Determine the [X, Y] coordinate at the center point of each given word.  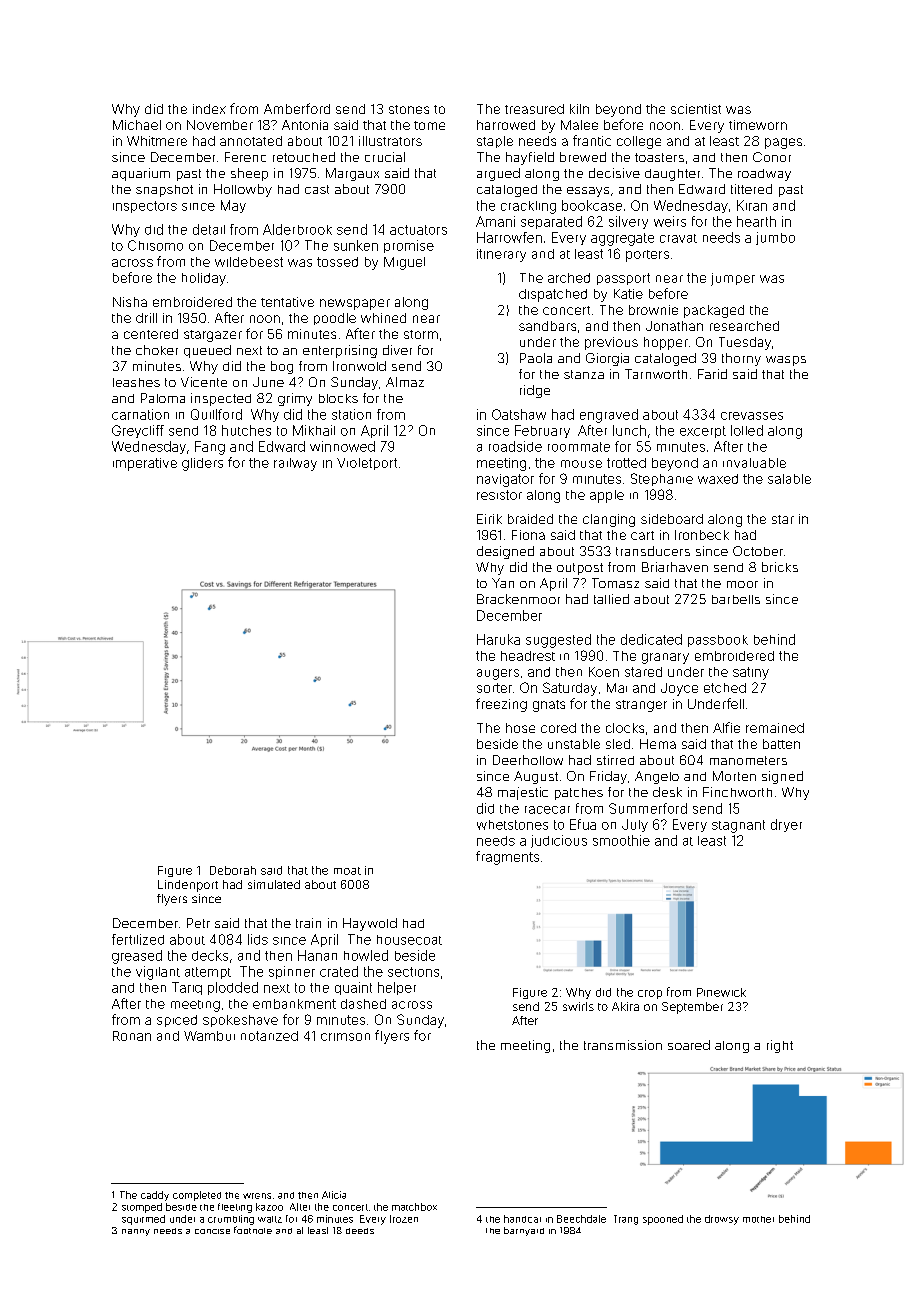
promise [409, 246]
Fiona [528, 535]
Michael [137, 125]
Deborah [233, 870]
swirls [578, 1006]
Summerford [648, 808]
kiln [579, 109]
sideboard [672, 519]
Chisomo [155, 245]
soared [689, 1045]
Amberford [297, 108]
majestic [523, 793]
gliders [202, 464]
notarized [269, 1036]
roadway [764, 175]
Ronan [132, 1036]
